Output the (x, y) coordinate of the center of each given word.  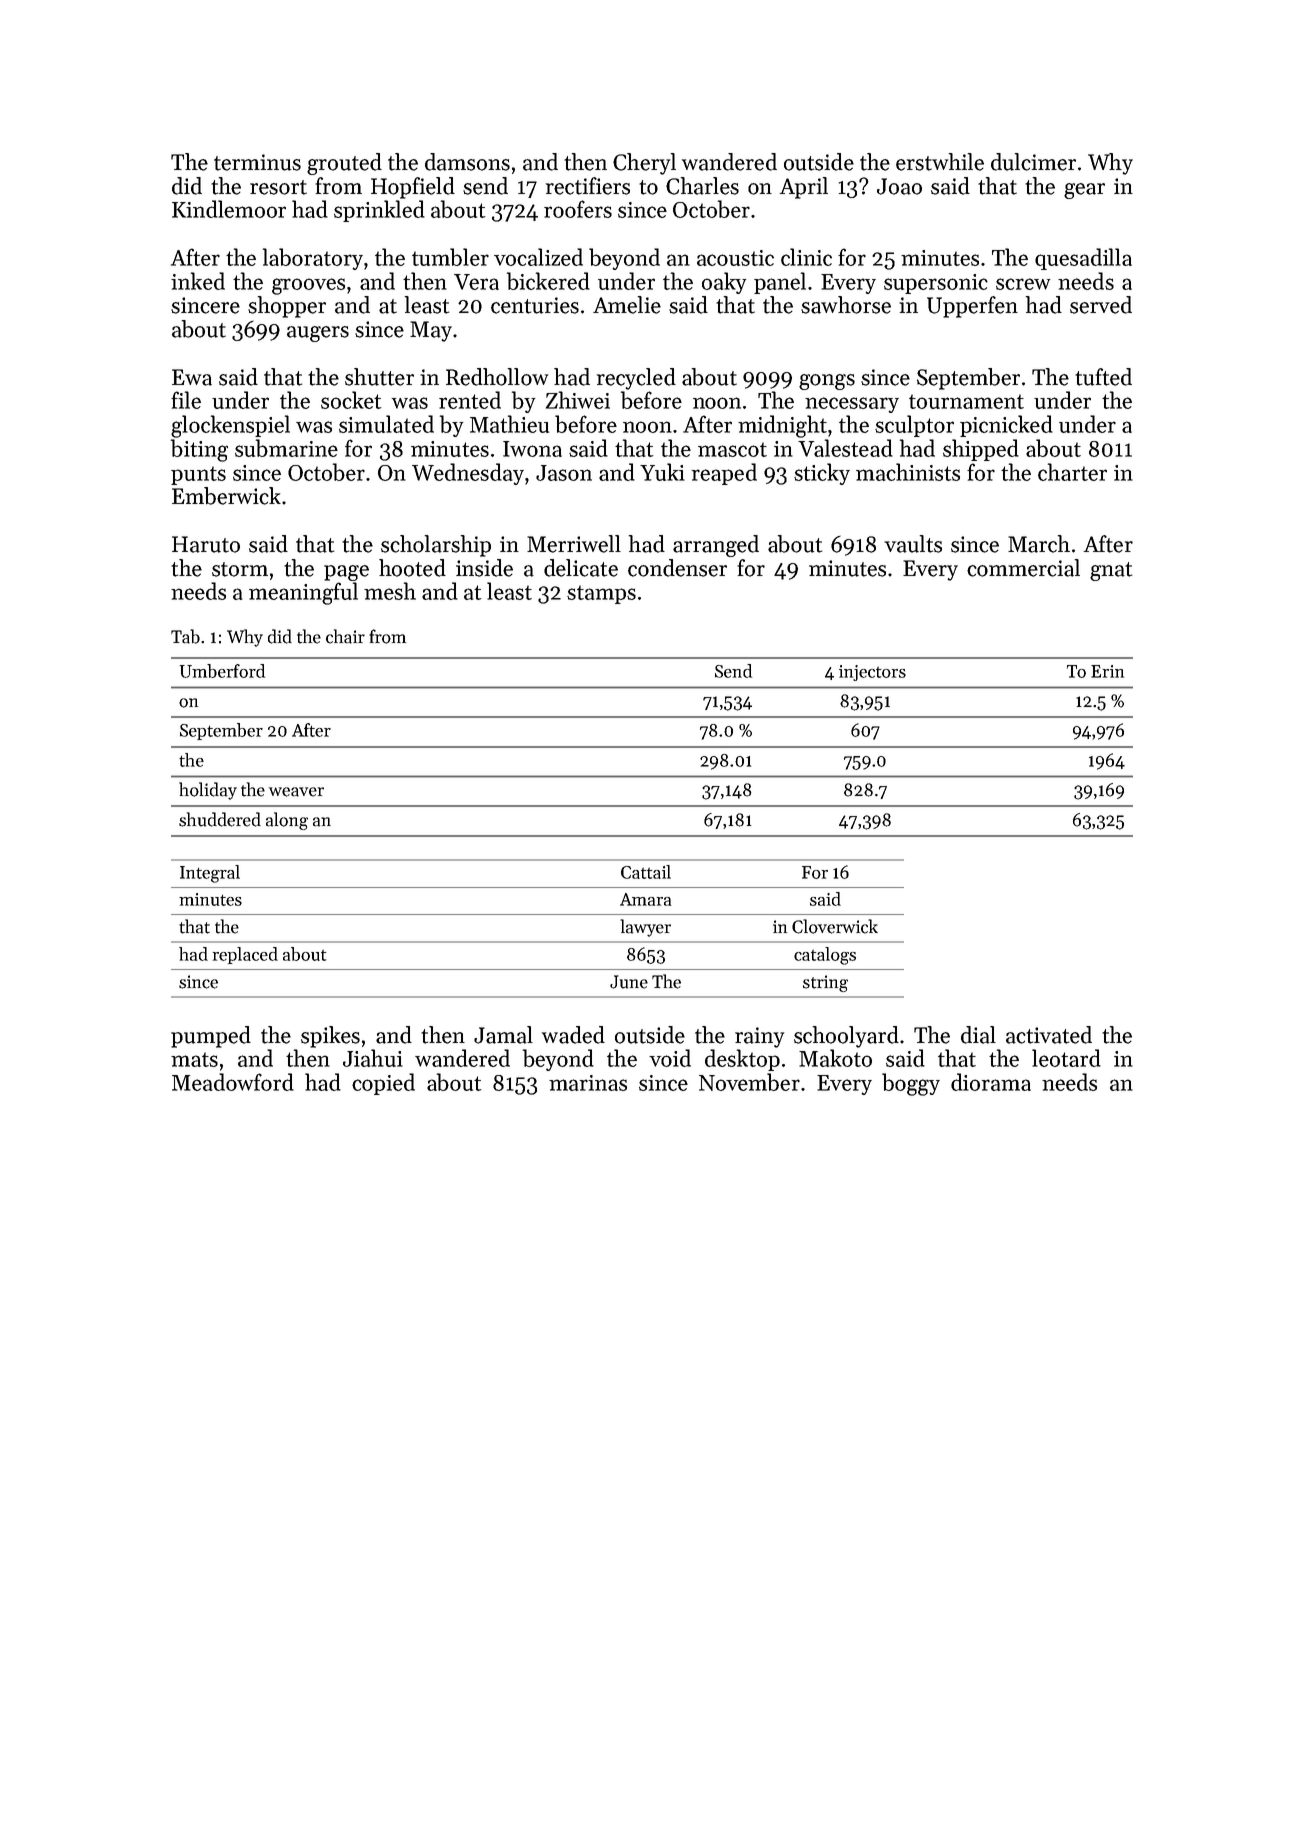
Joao (899, 186)
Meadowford (233, 1082)
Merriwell (574, 544)
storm (240, 569)
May (431, 331)
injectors (872, 673)
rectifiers (588, 186)
